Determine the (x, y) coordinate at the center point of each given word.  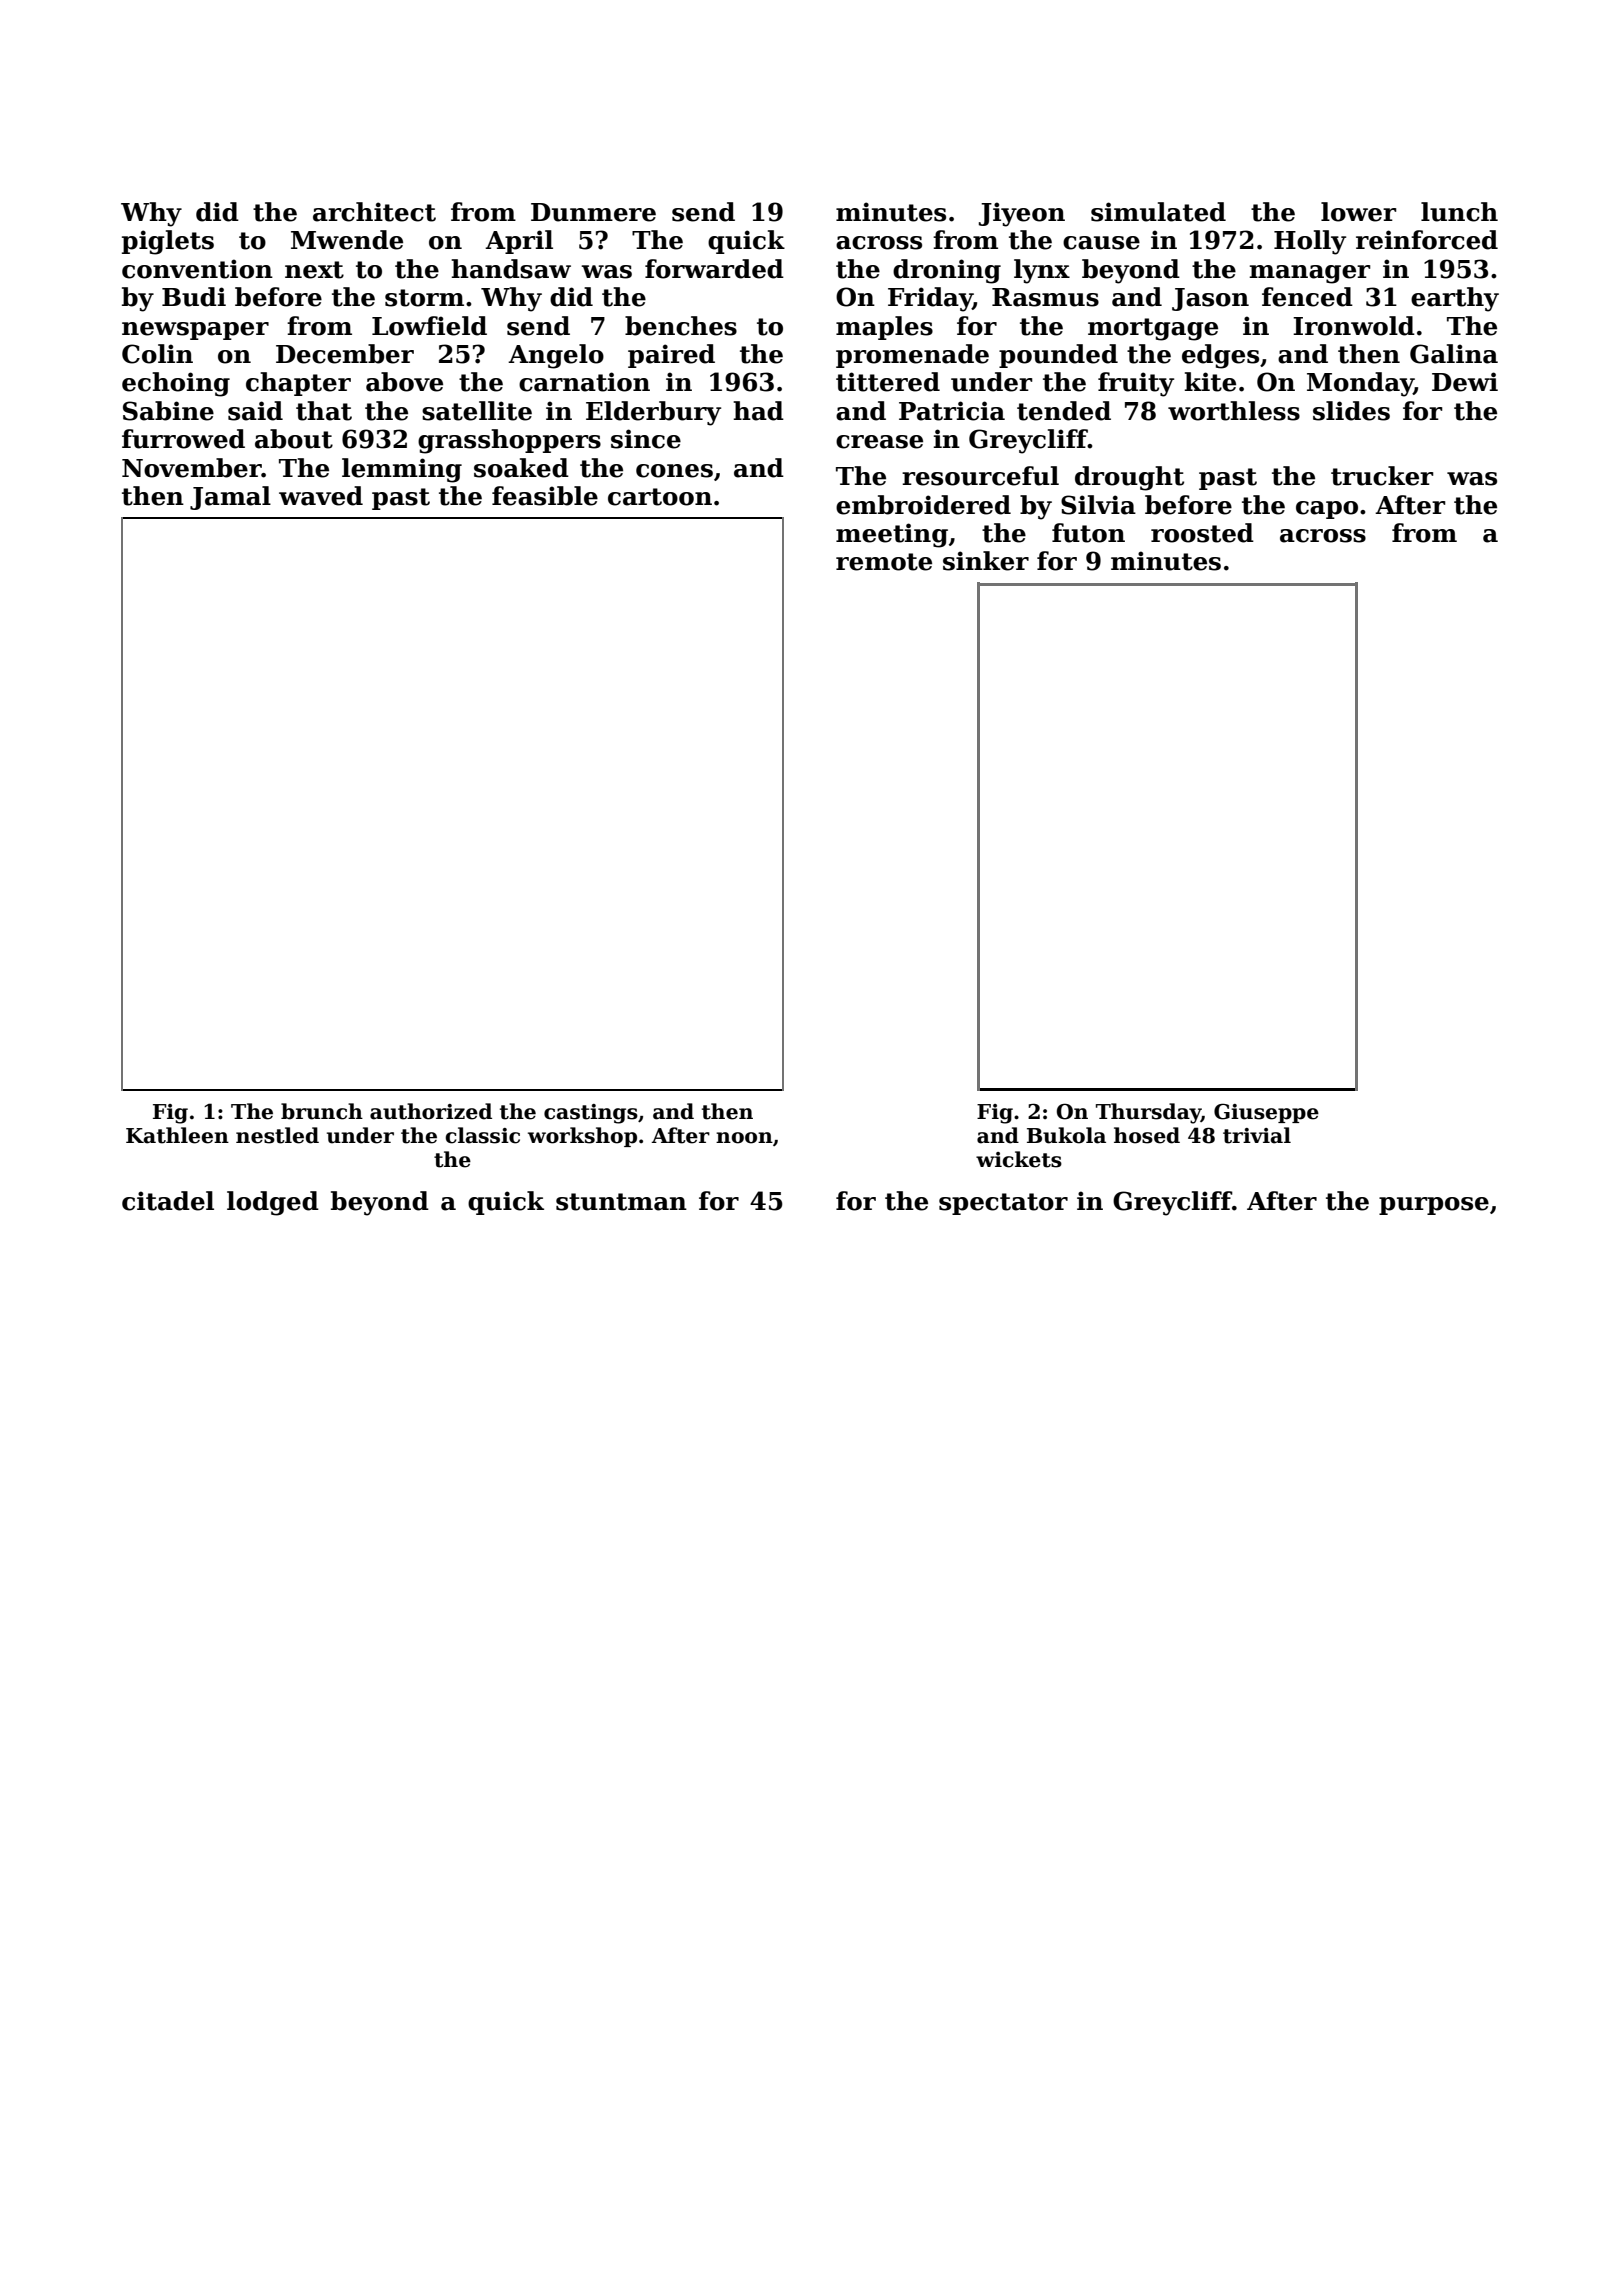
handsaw (511, 269)
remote (884, 562)
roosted (1202, 533)
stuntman (621, 1202)
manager (1310, 274)
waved (321, 496)
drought (1129, 478)
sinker (986, 561)
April (519, 242)
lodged (273, 1203)
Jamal (230, 498)
